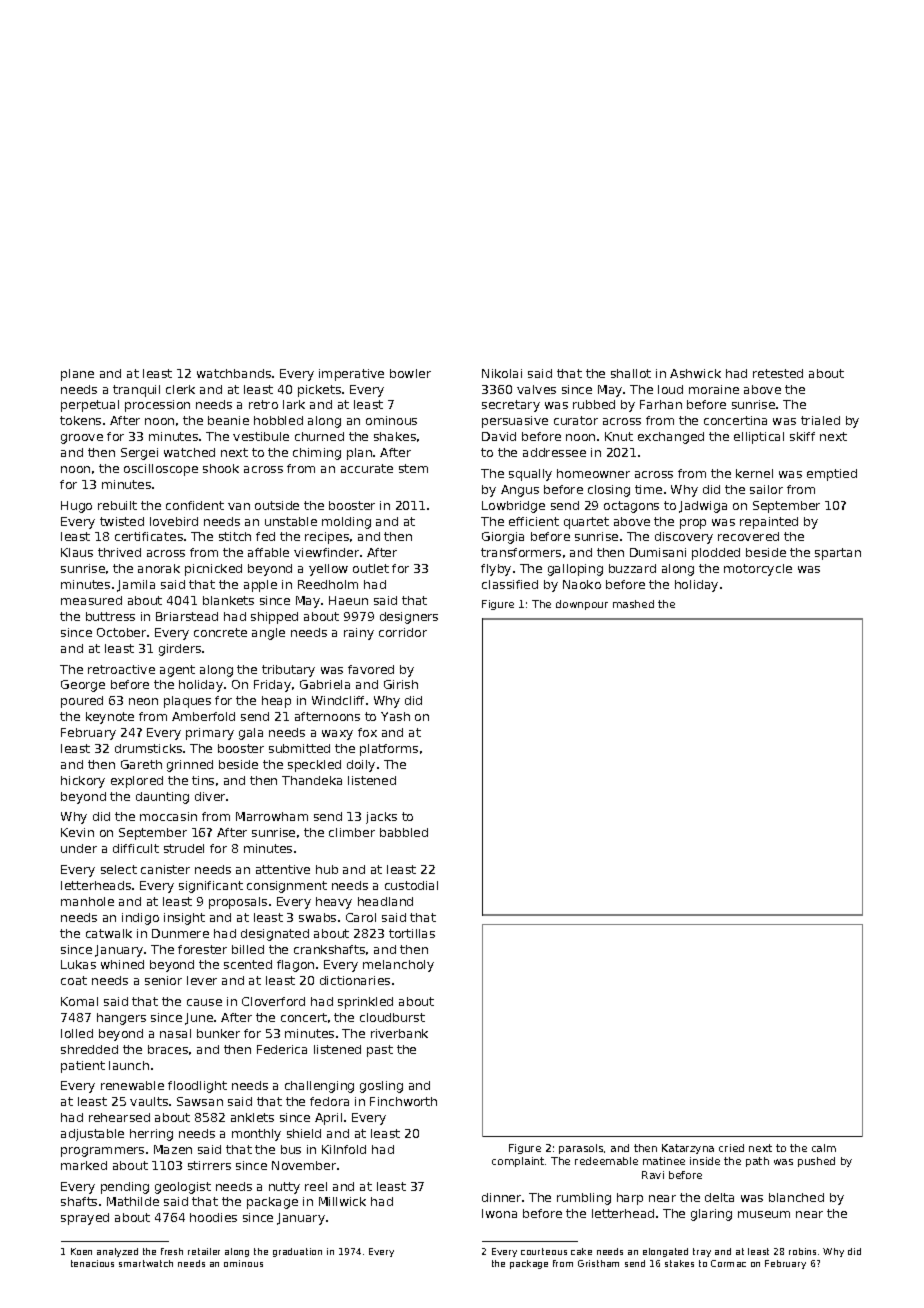 The image size is (924, 1308). What do you see at coordinates (411, 885) in the screenshot?
I see `custodial` at bounding box center [411, 885].
